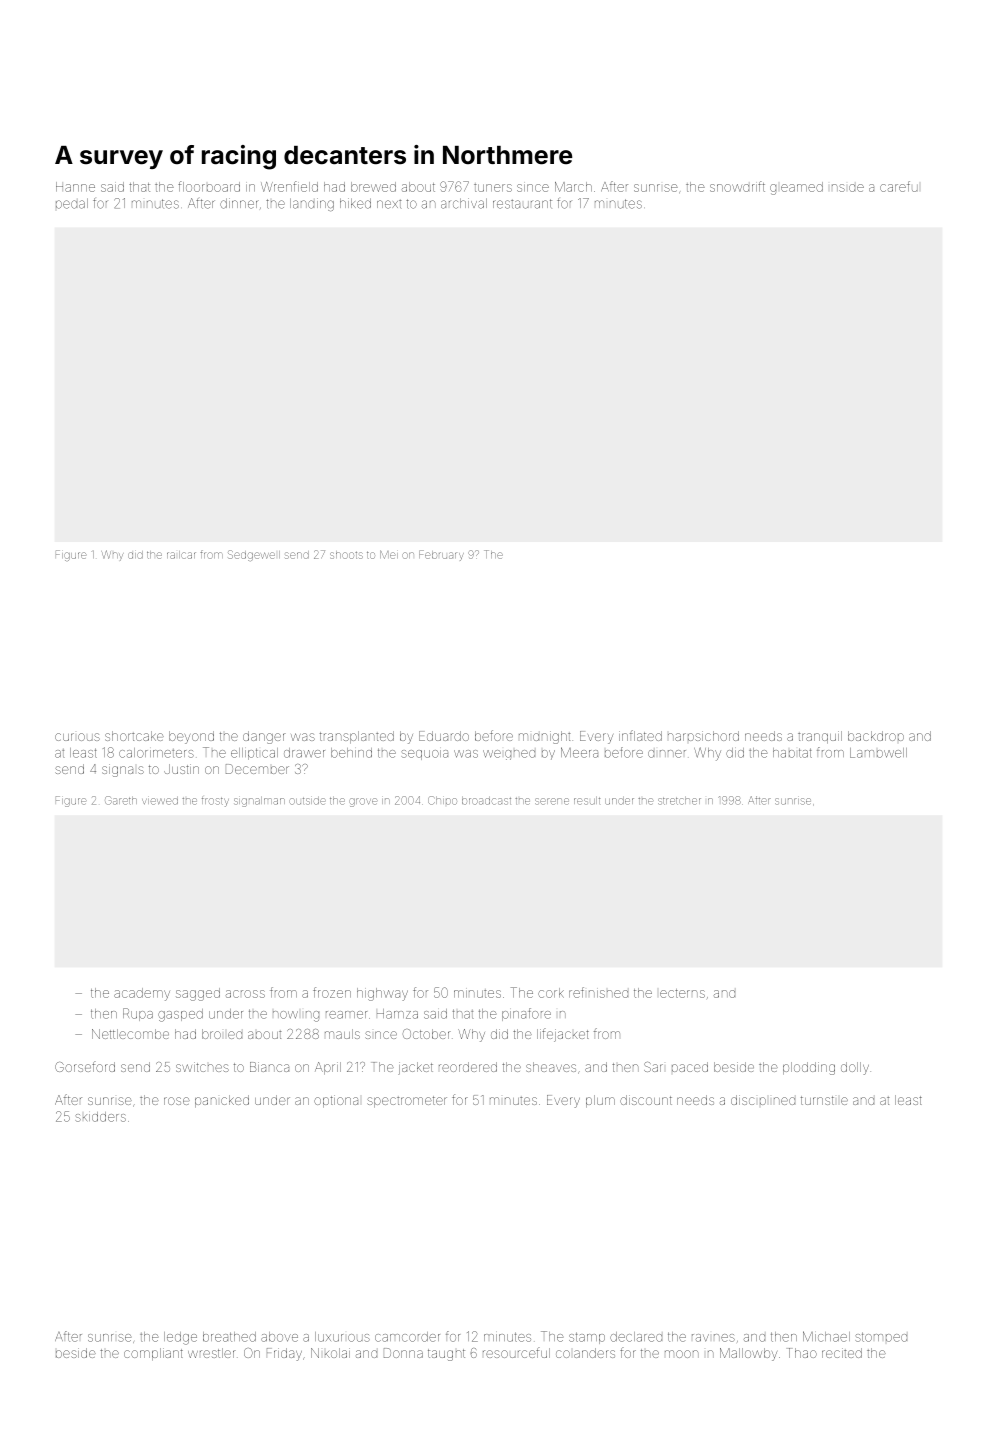 This page has height=1445, width=997. Describe the element at coordinates (899, 186) in the page. I see `careful` at that location.
